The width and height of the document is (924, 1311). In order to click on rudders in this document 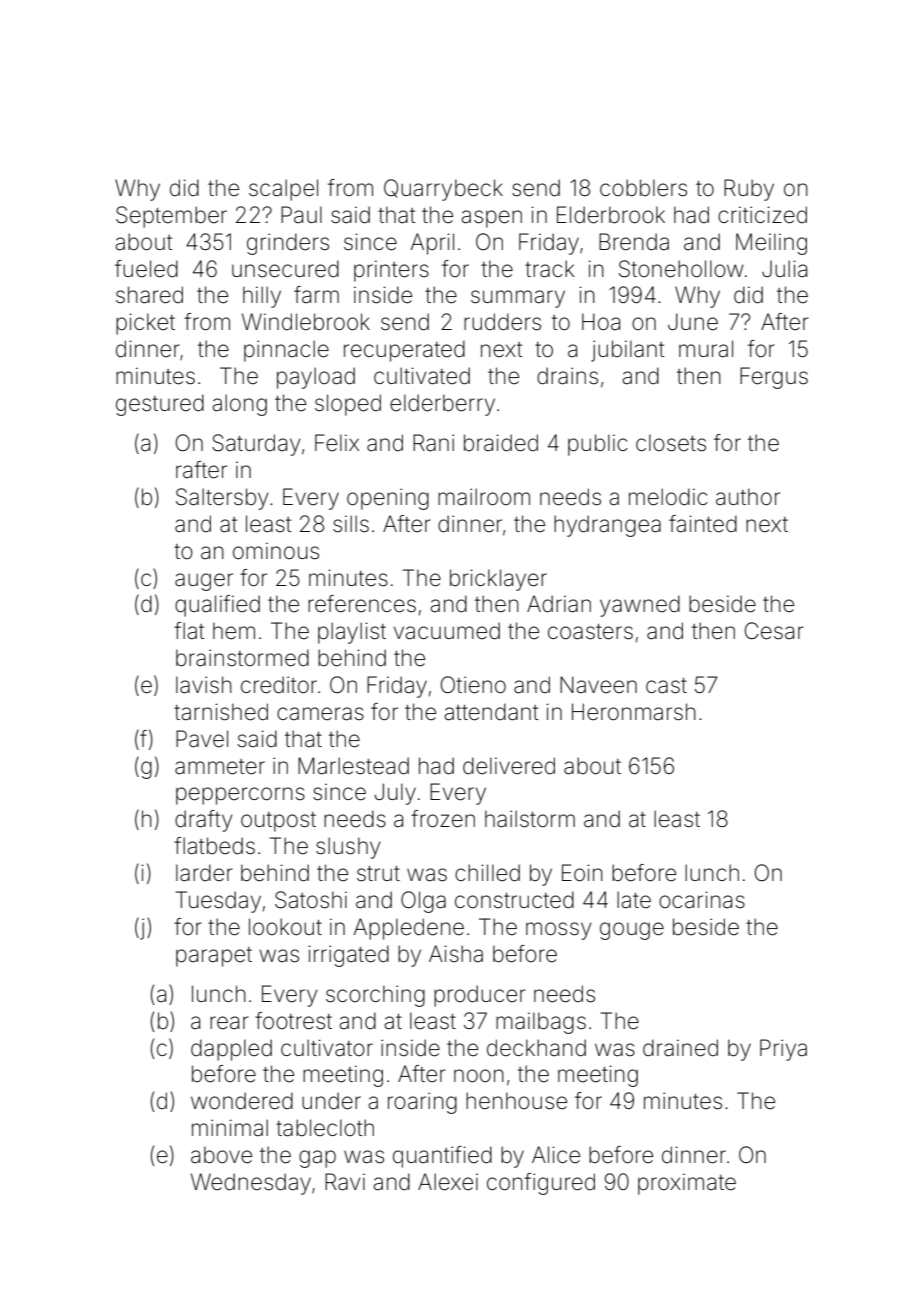, I will do `click(502, 322)`.
